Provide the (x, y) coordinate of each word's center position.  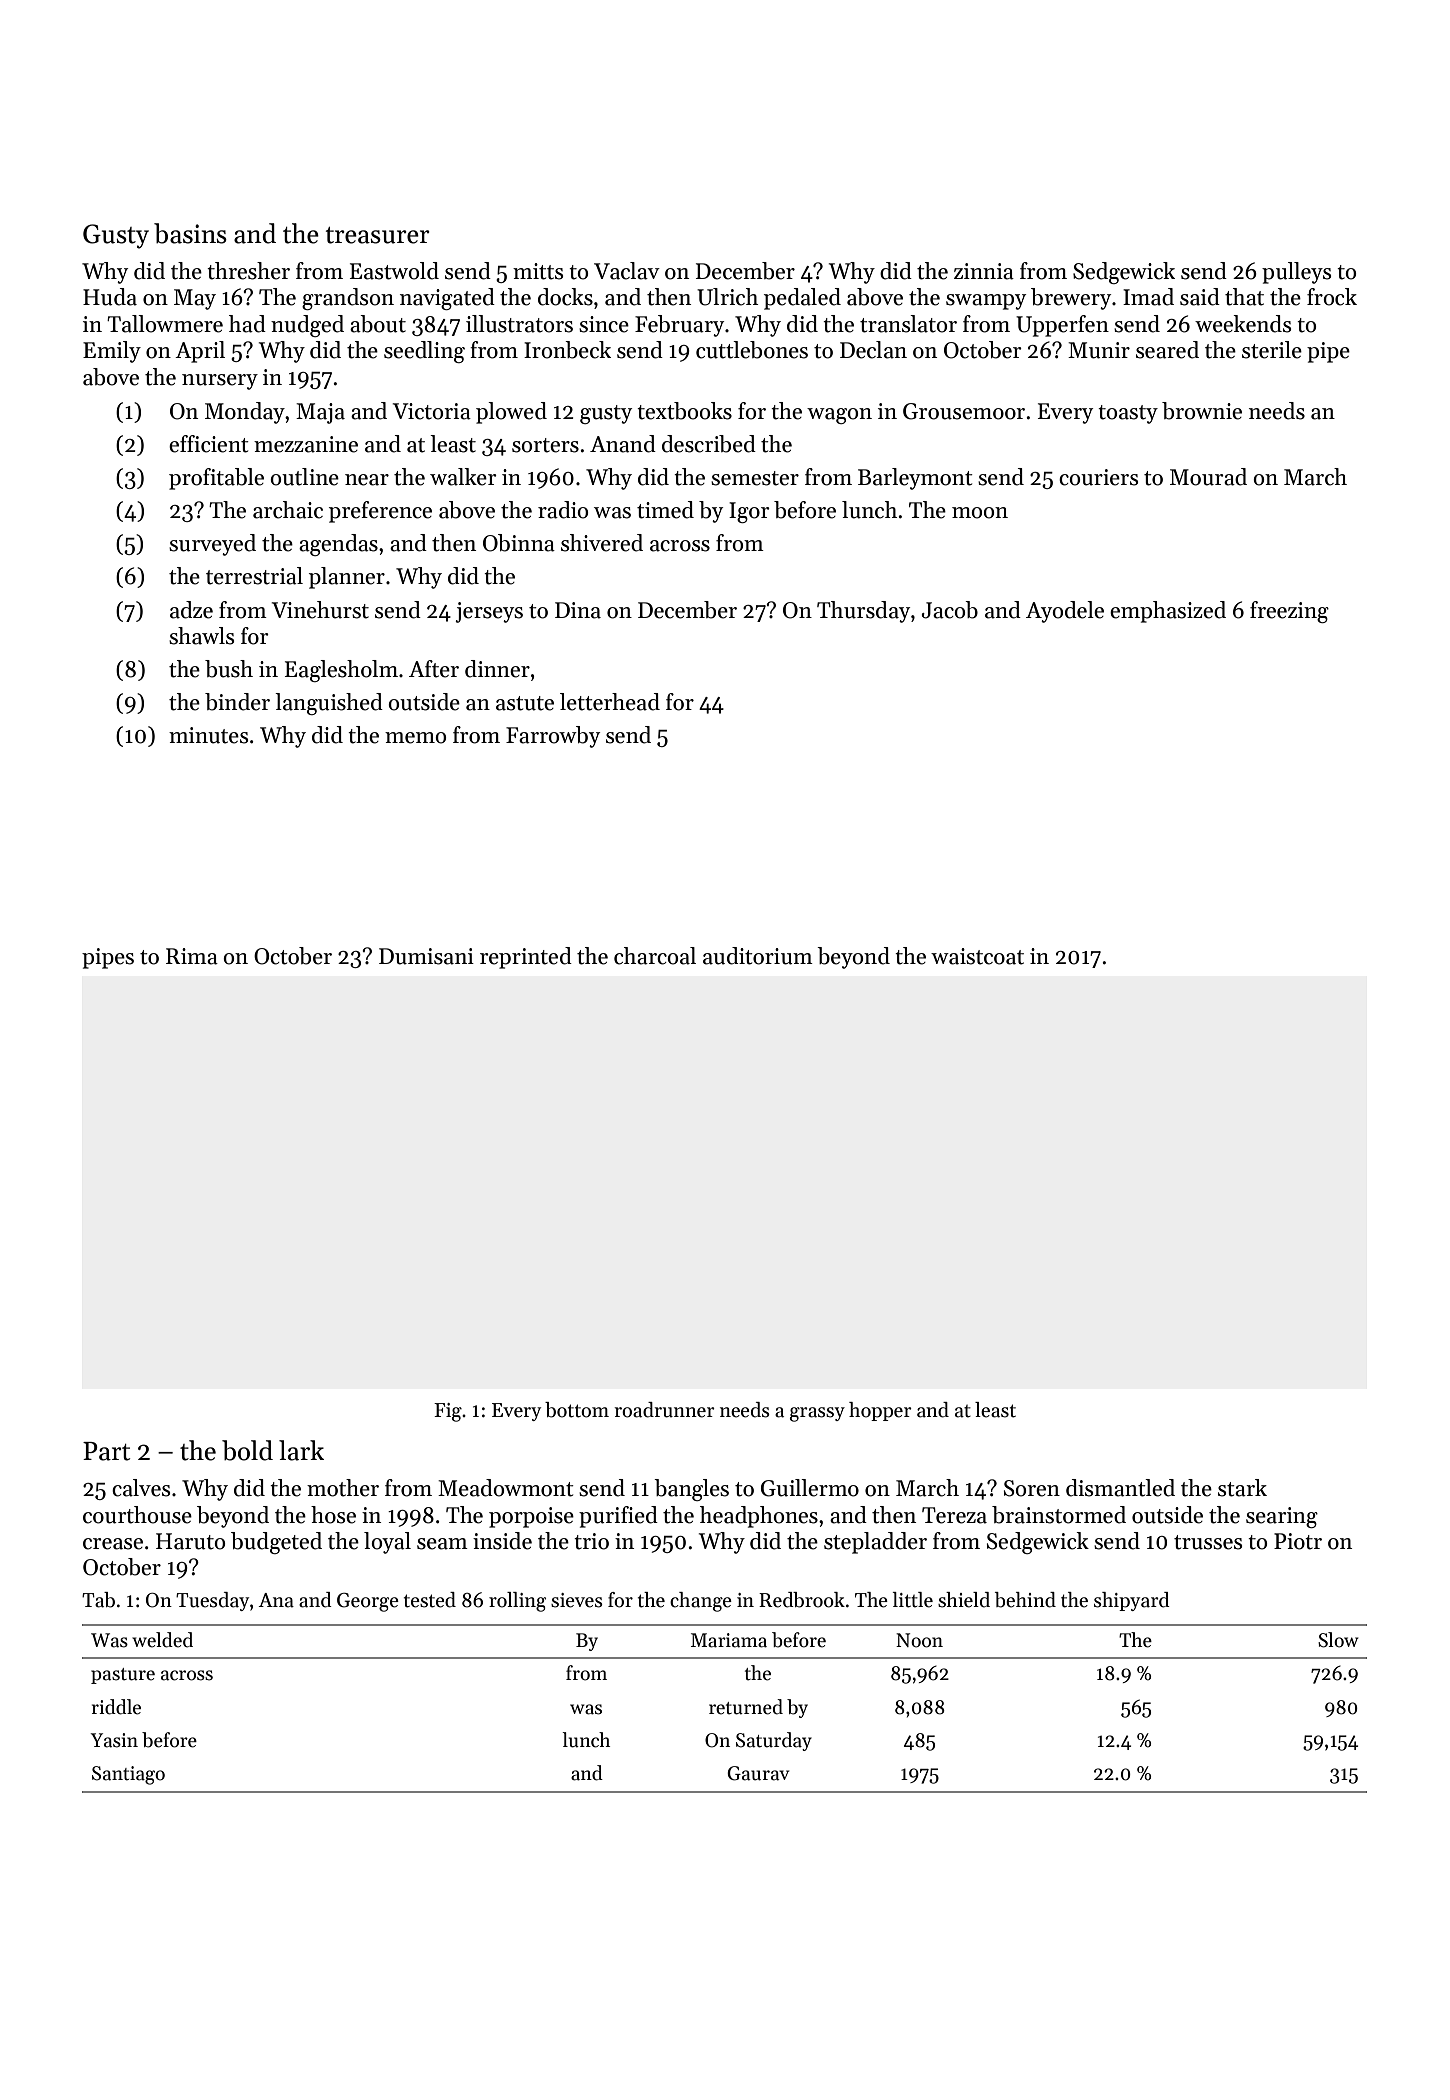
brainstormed (1059, 1515)
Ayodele (1065, 612)
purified (618, 1517)
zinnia (984, 271)
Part (106, 1451)
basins (190, 233)
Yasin (114, 1740)
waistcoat (977, 956)
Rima (192, 956)
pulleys (1296, 273)
